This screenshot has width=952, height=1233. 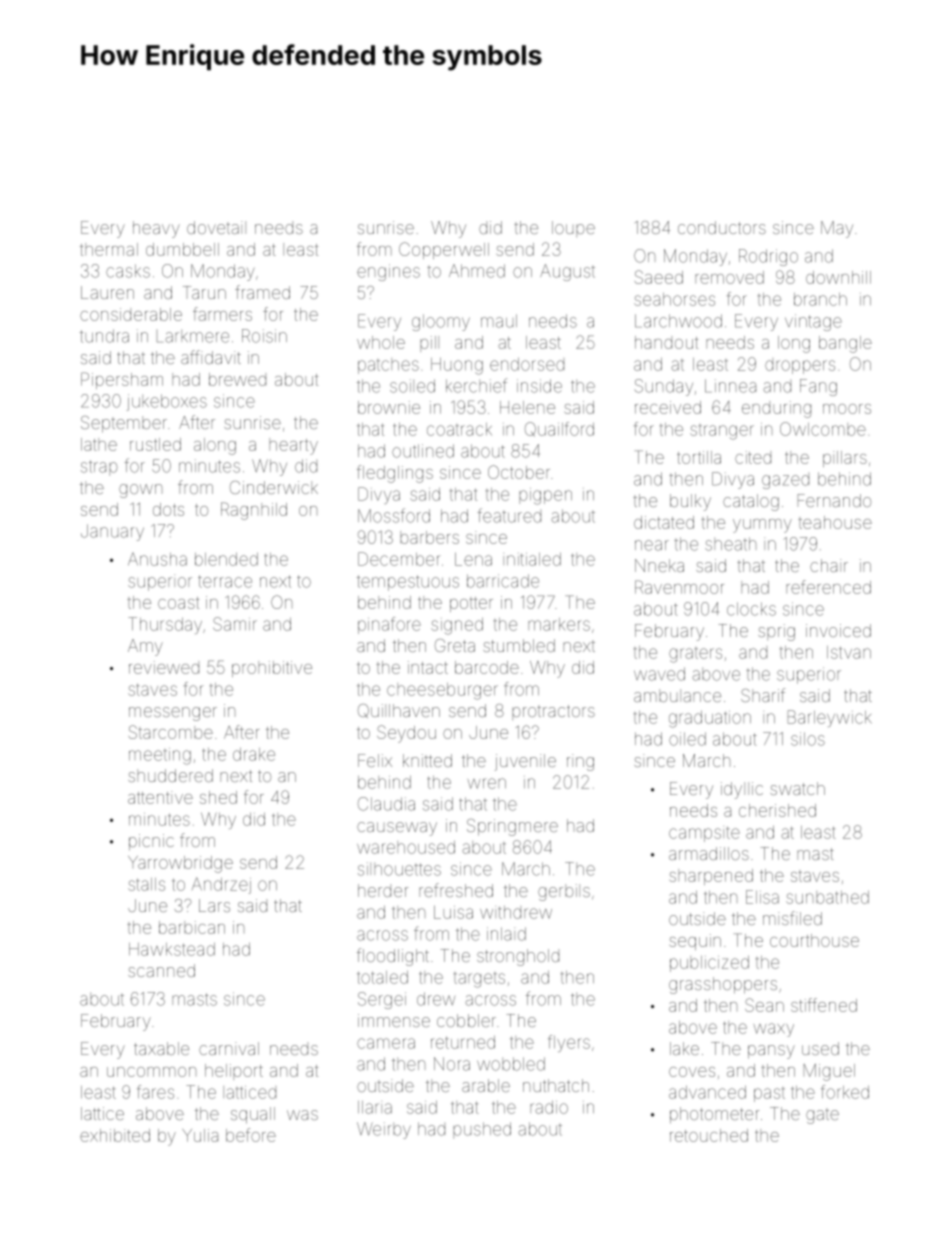 I want to click on tundra, so click(x=104, y=336).
